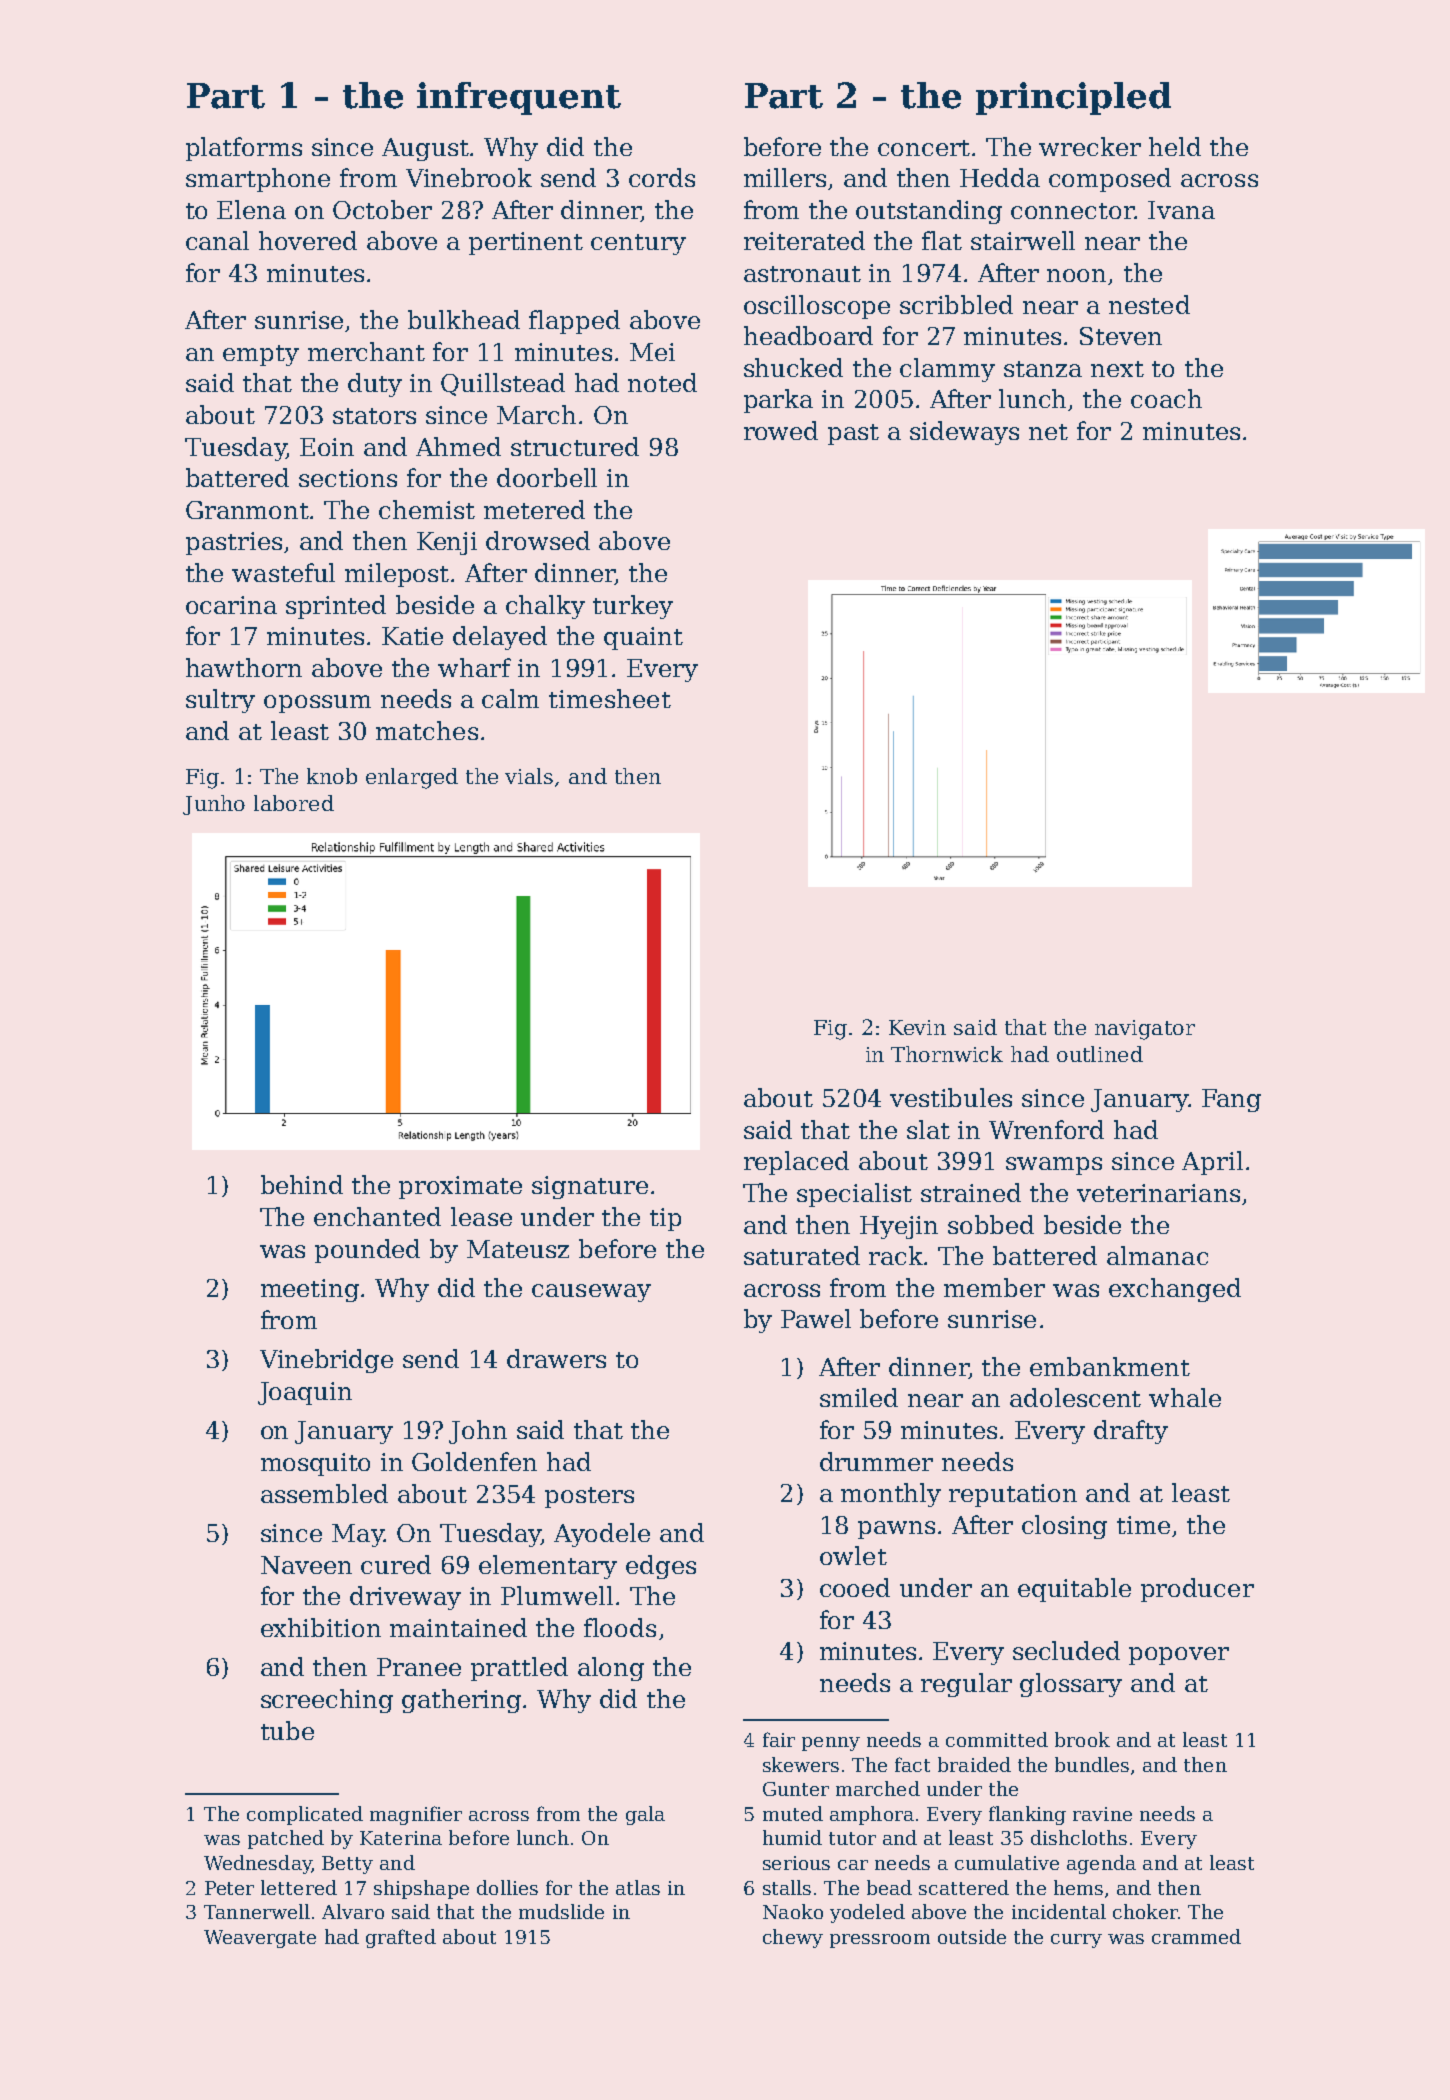  What do you see at coordinates (518, 1249) in the page?
I see `Mateusz` at bounding box center [518, 1249].
